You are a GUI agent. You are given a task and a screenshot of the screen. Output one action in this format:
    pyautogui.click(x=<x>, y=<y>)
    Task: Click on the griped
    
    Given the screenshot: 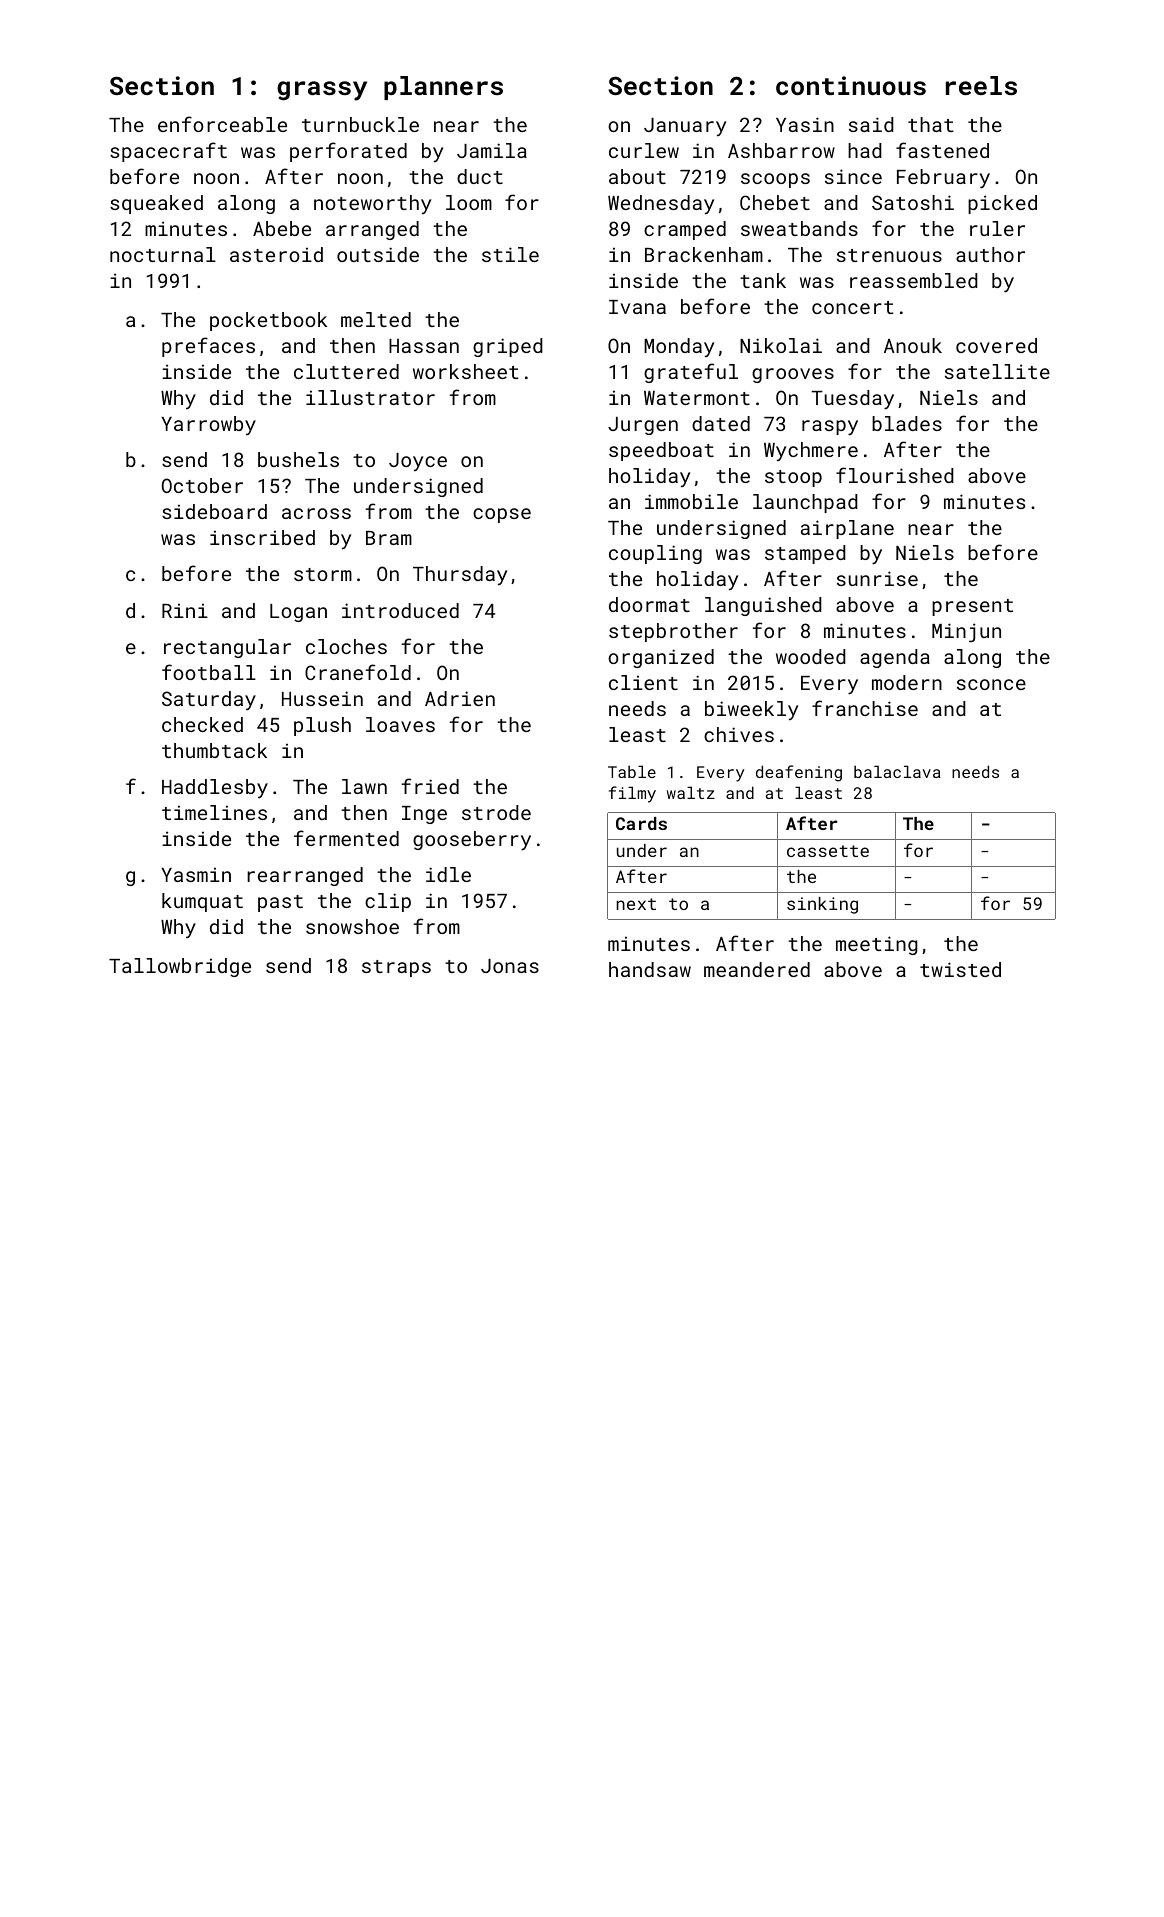 What is the action you would take?
    pyautogui.click(x=508, y=347)
